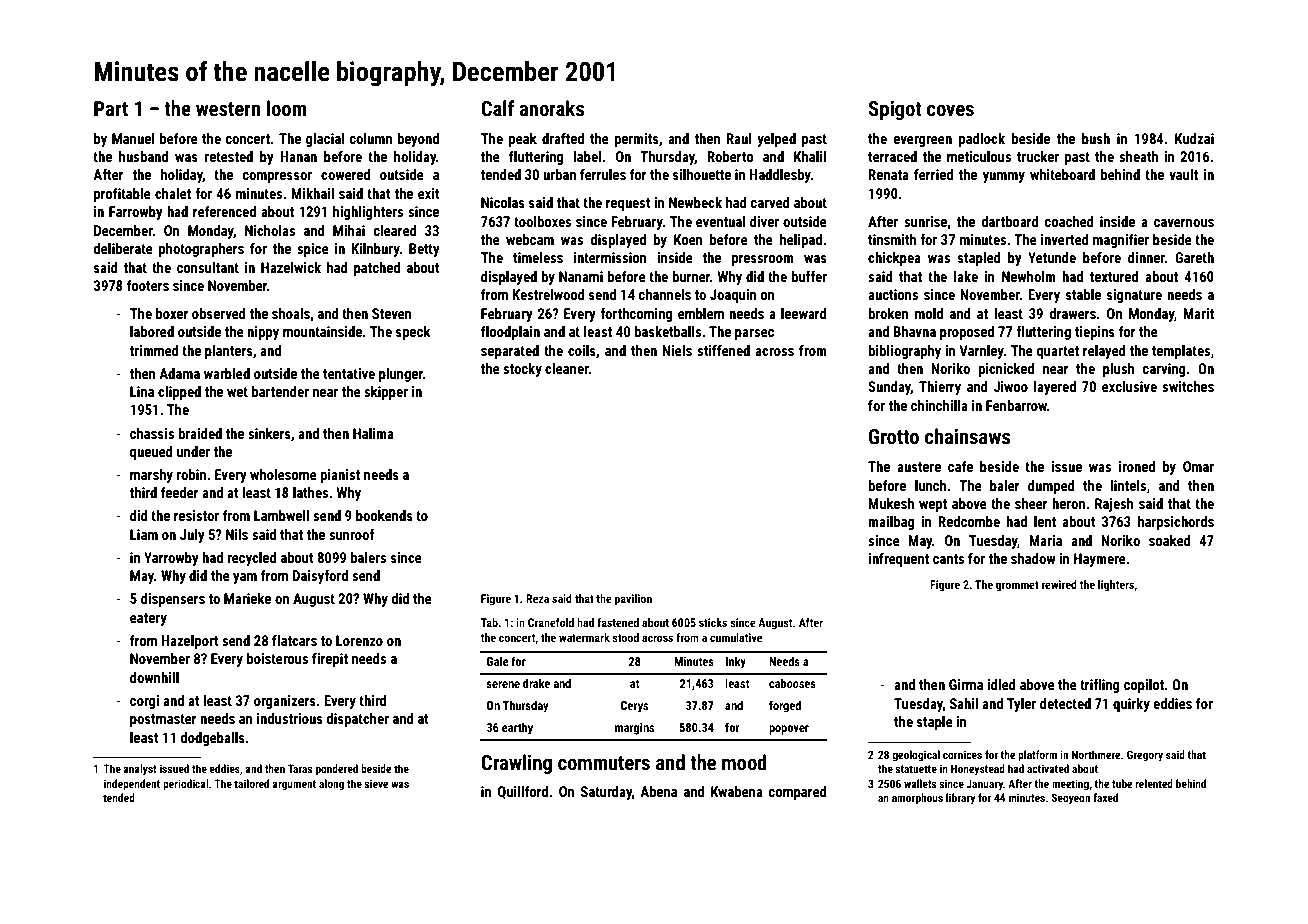  Describe the element at coordinates (739, 138) in the screenshot. I see `Raul` at that location.
